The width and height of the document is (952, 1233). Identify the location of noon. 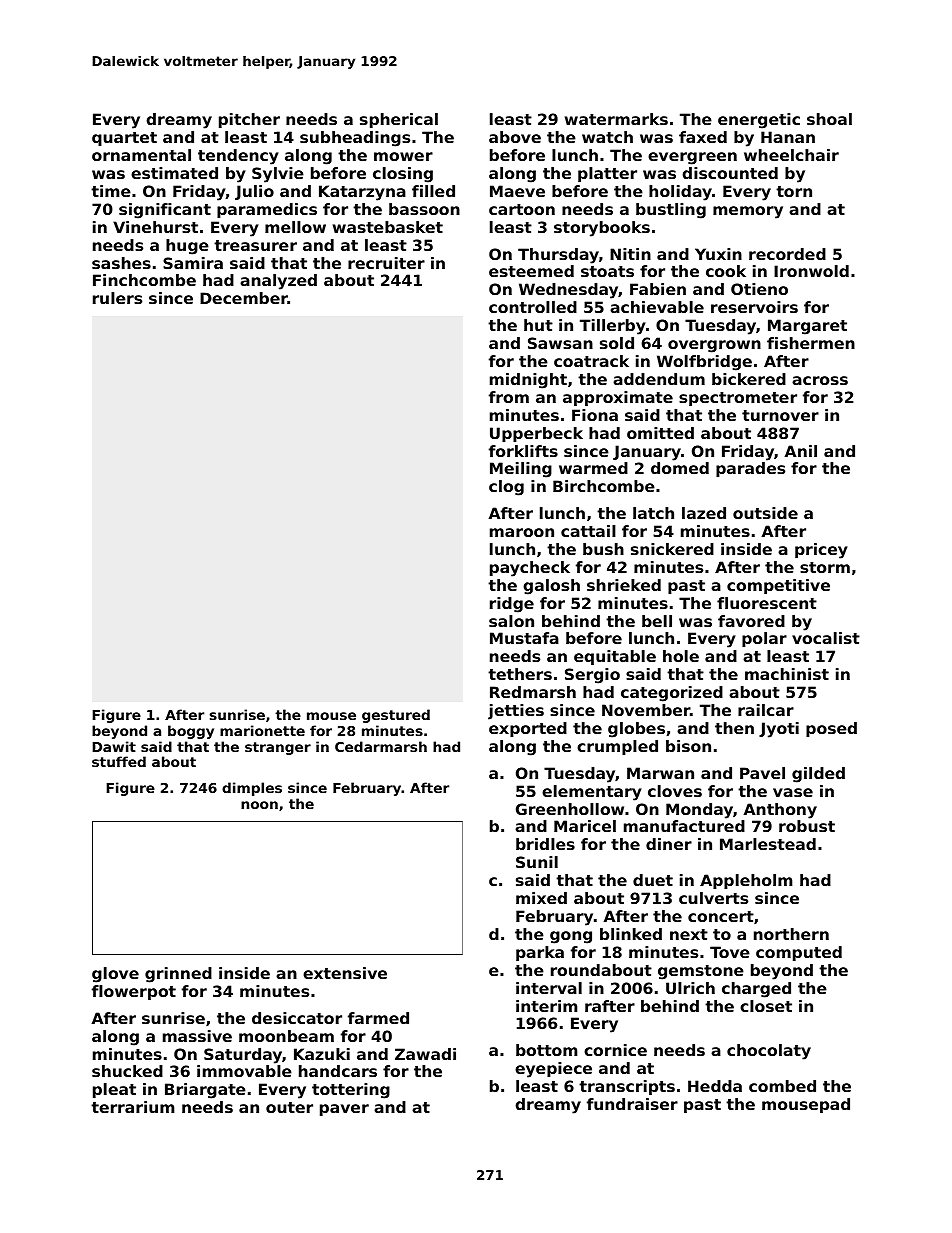
(259, 805).
